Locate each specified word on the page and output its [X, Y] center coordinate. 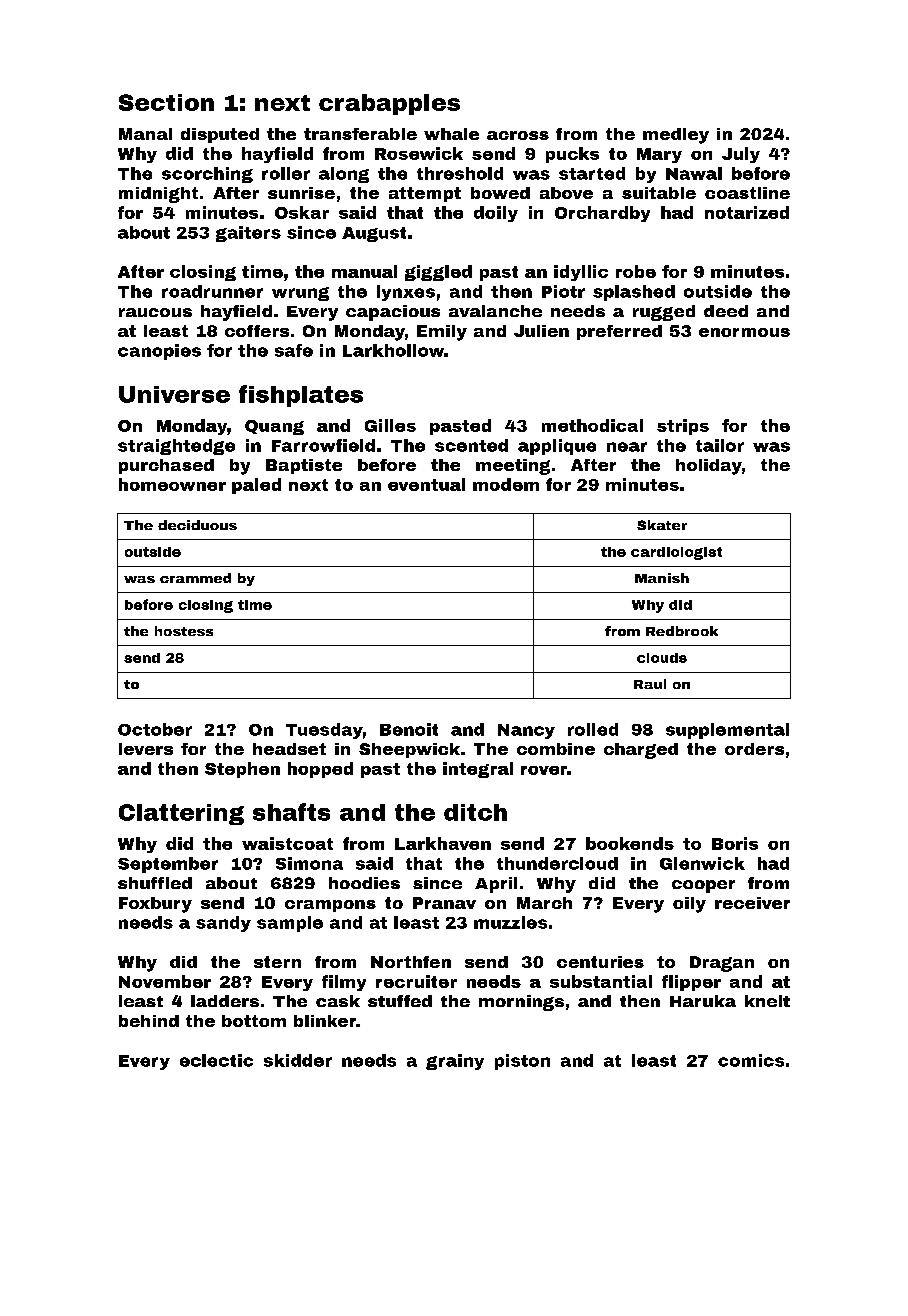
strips [683, 427]
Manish [662, 578]
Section [166, 102]
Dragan [722, 964]
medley [676, 136]
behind [149, 1021]
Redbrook [682, 631]
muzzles [510, 922]
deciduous [197, 525]
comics [751, 1060]
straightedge [176, 447]
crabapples [389, 104]
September [168, 865]
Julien [541, 331]
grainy [455, 1062]
